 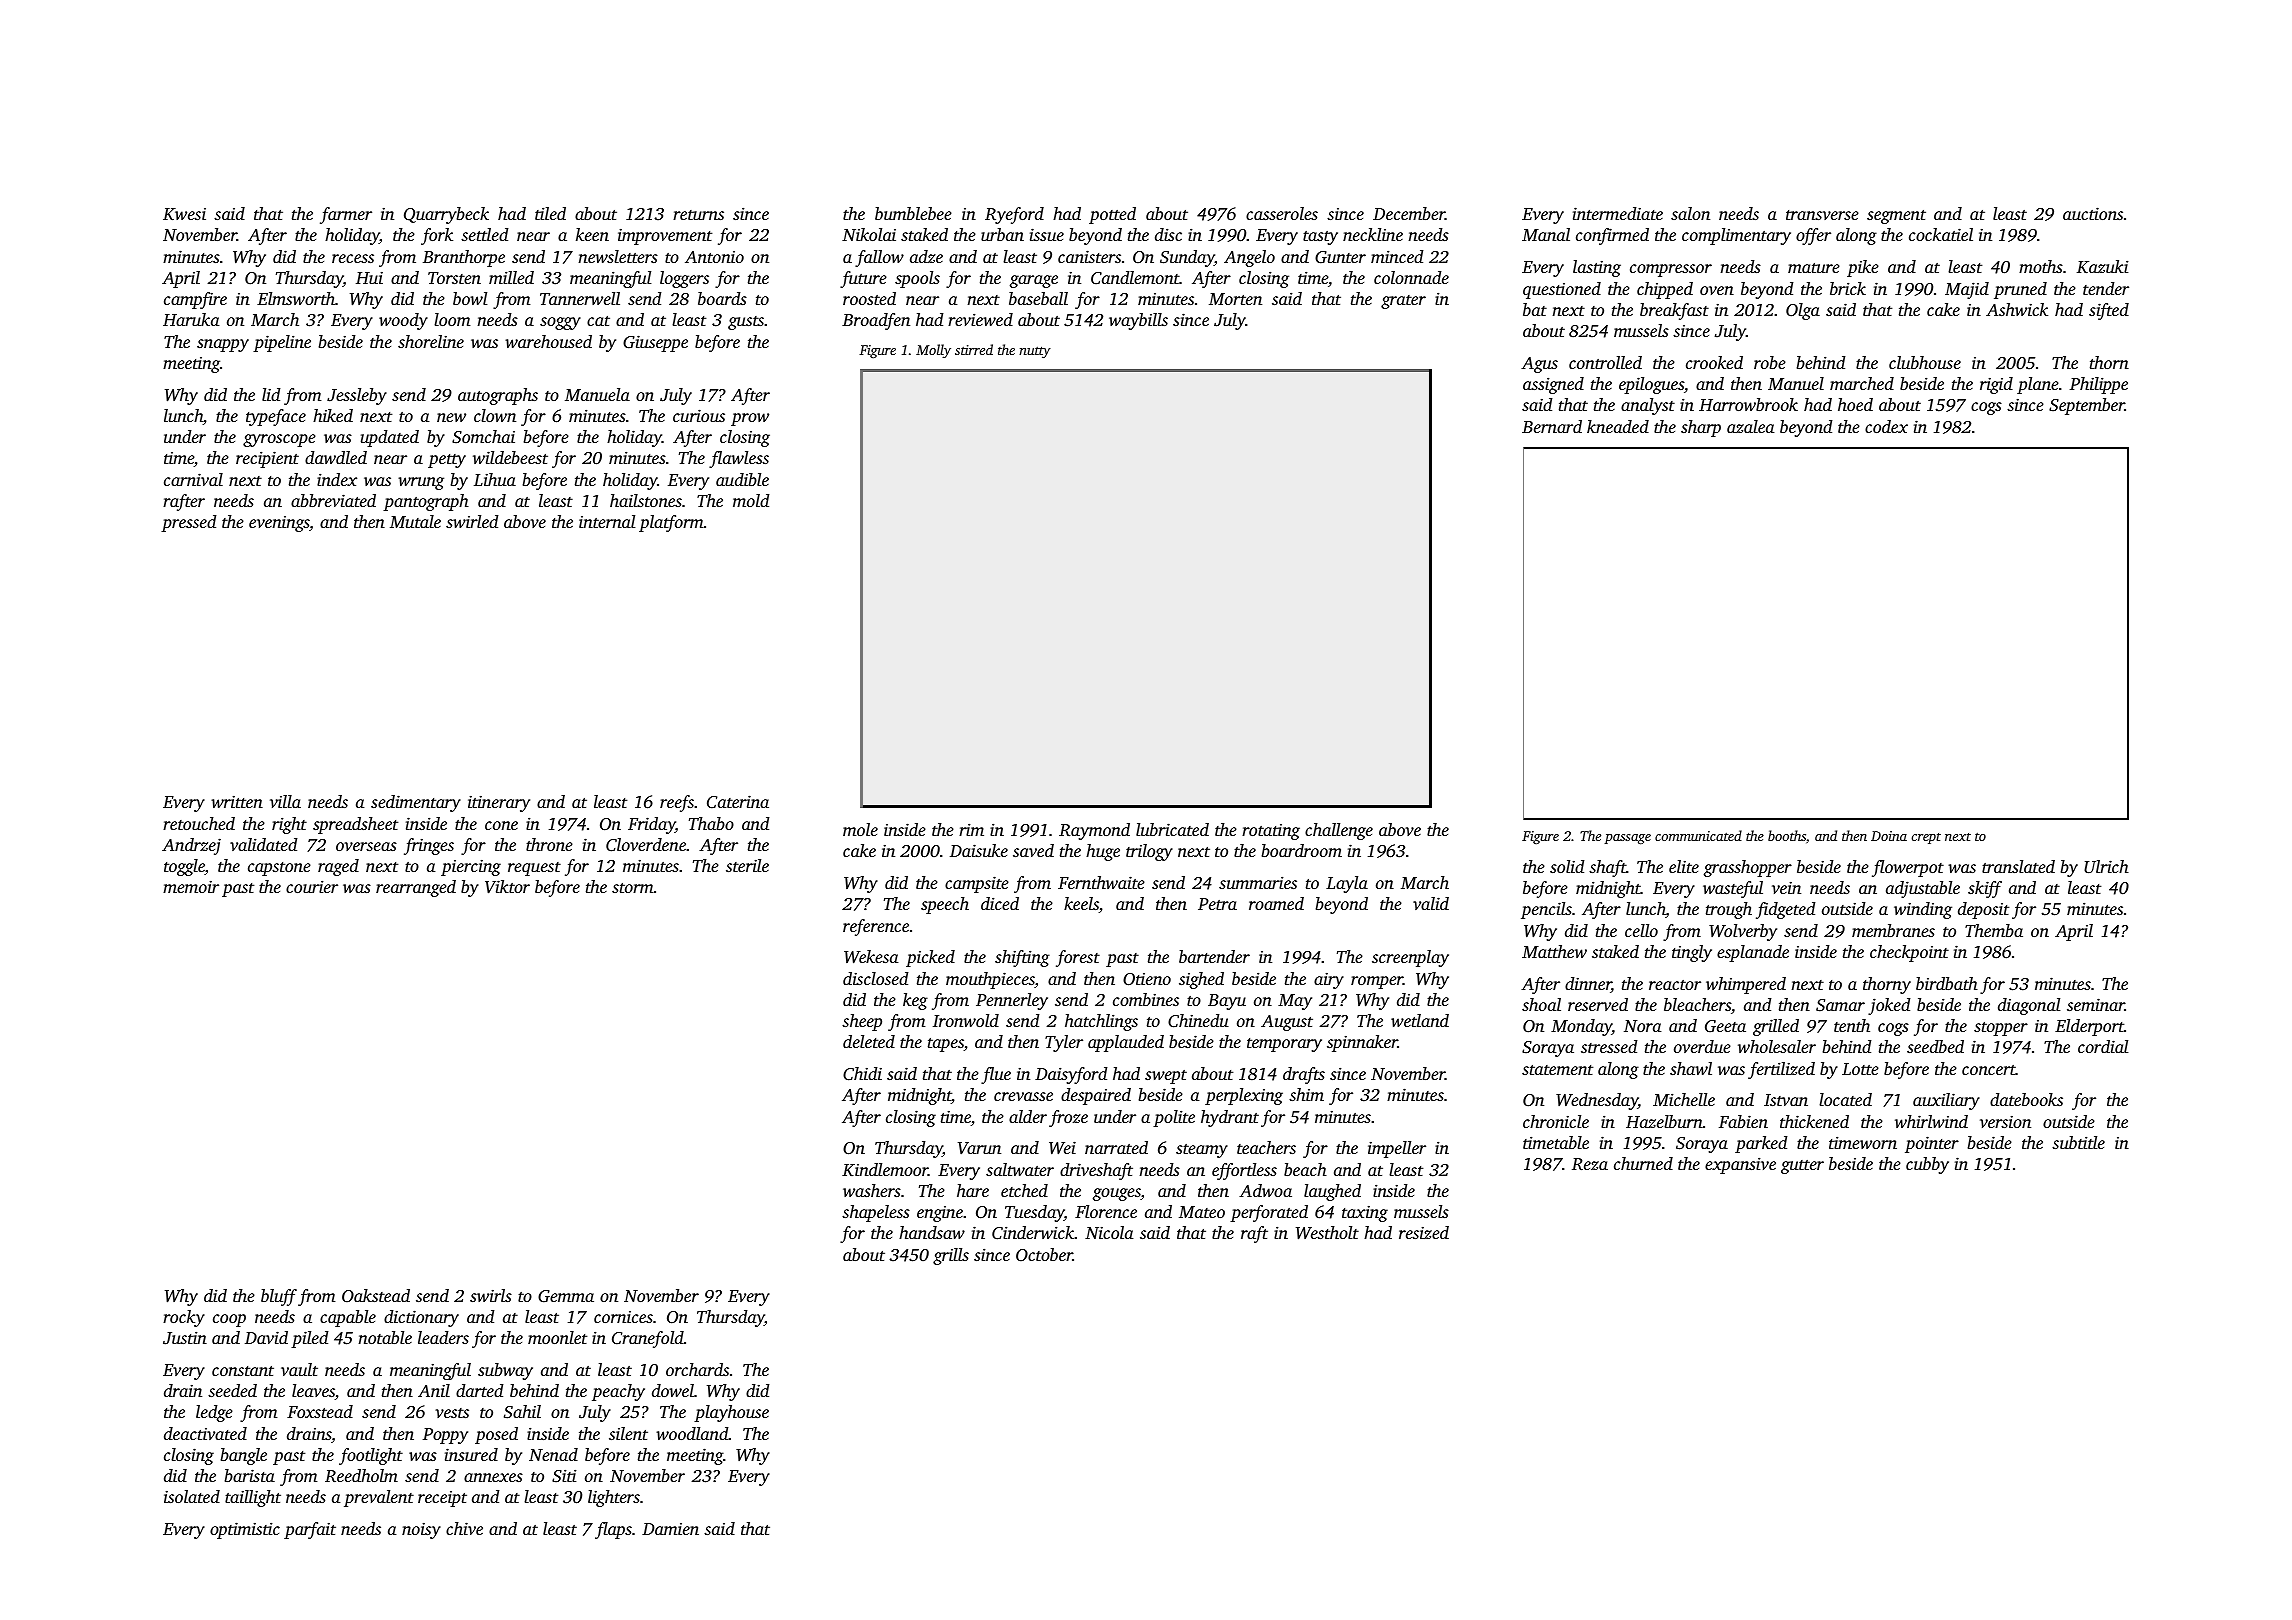 I want to click on Damien, so click(x=670, y=1529).
